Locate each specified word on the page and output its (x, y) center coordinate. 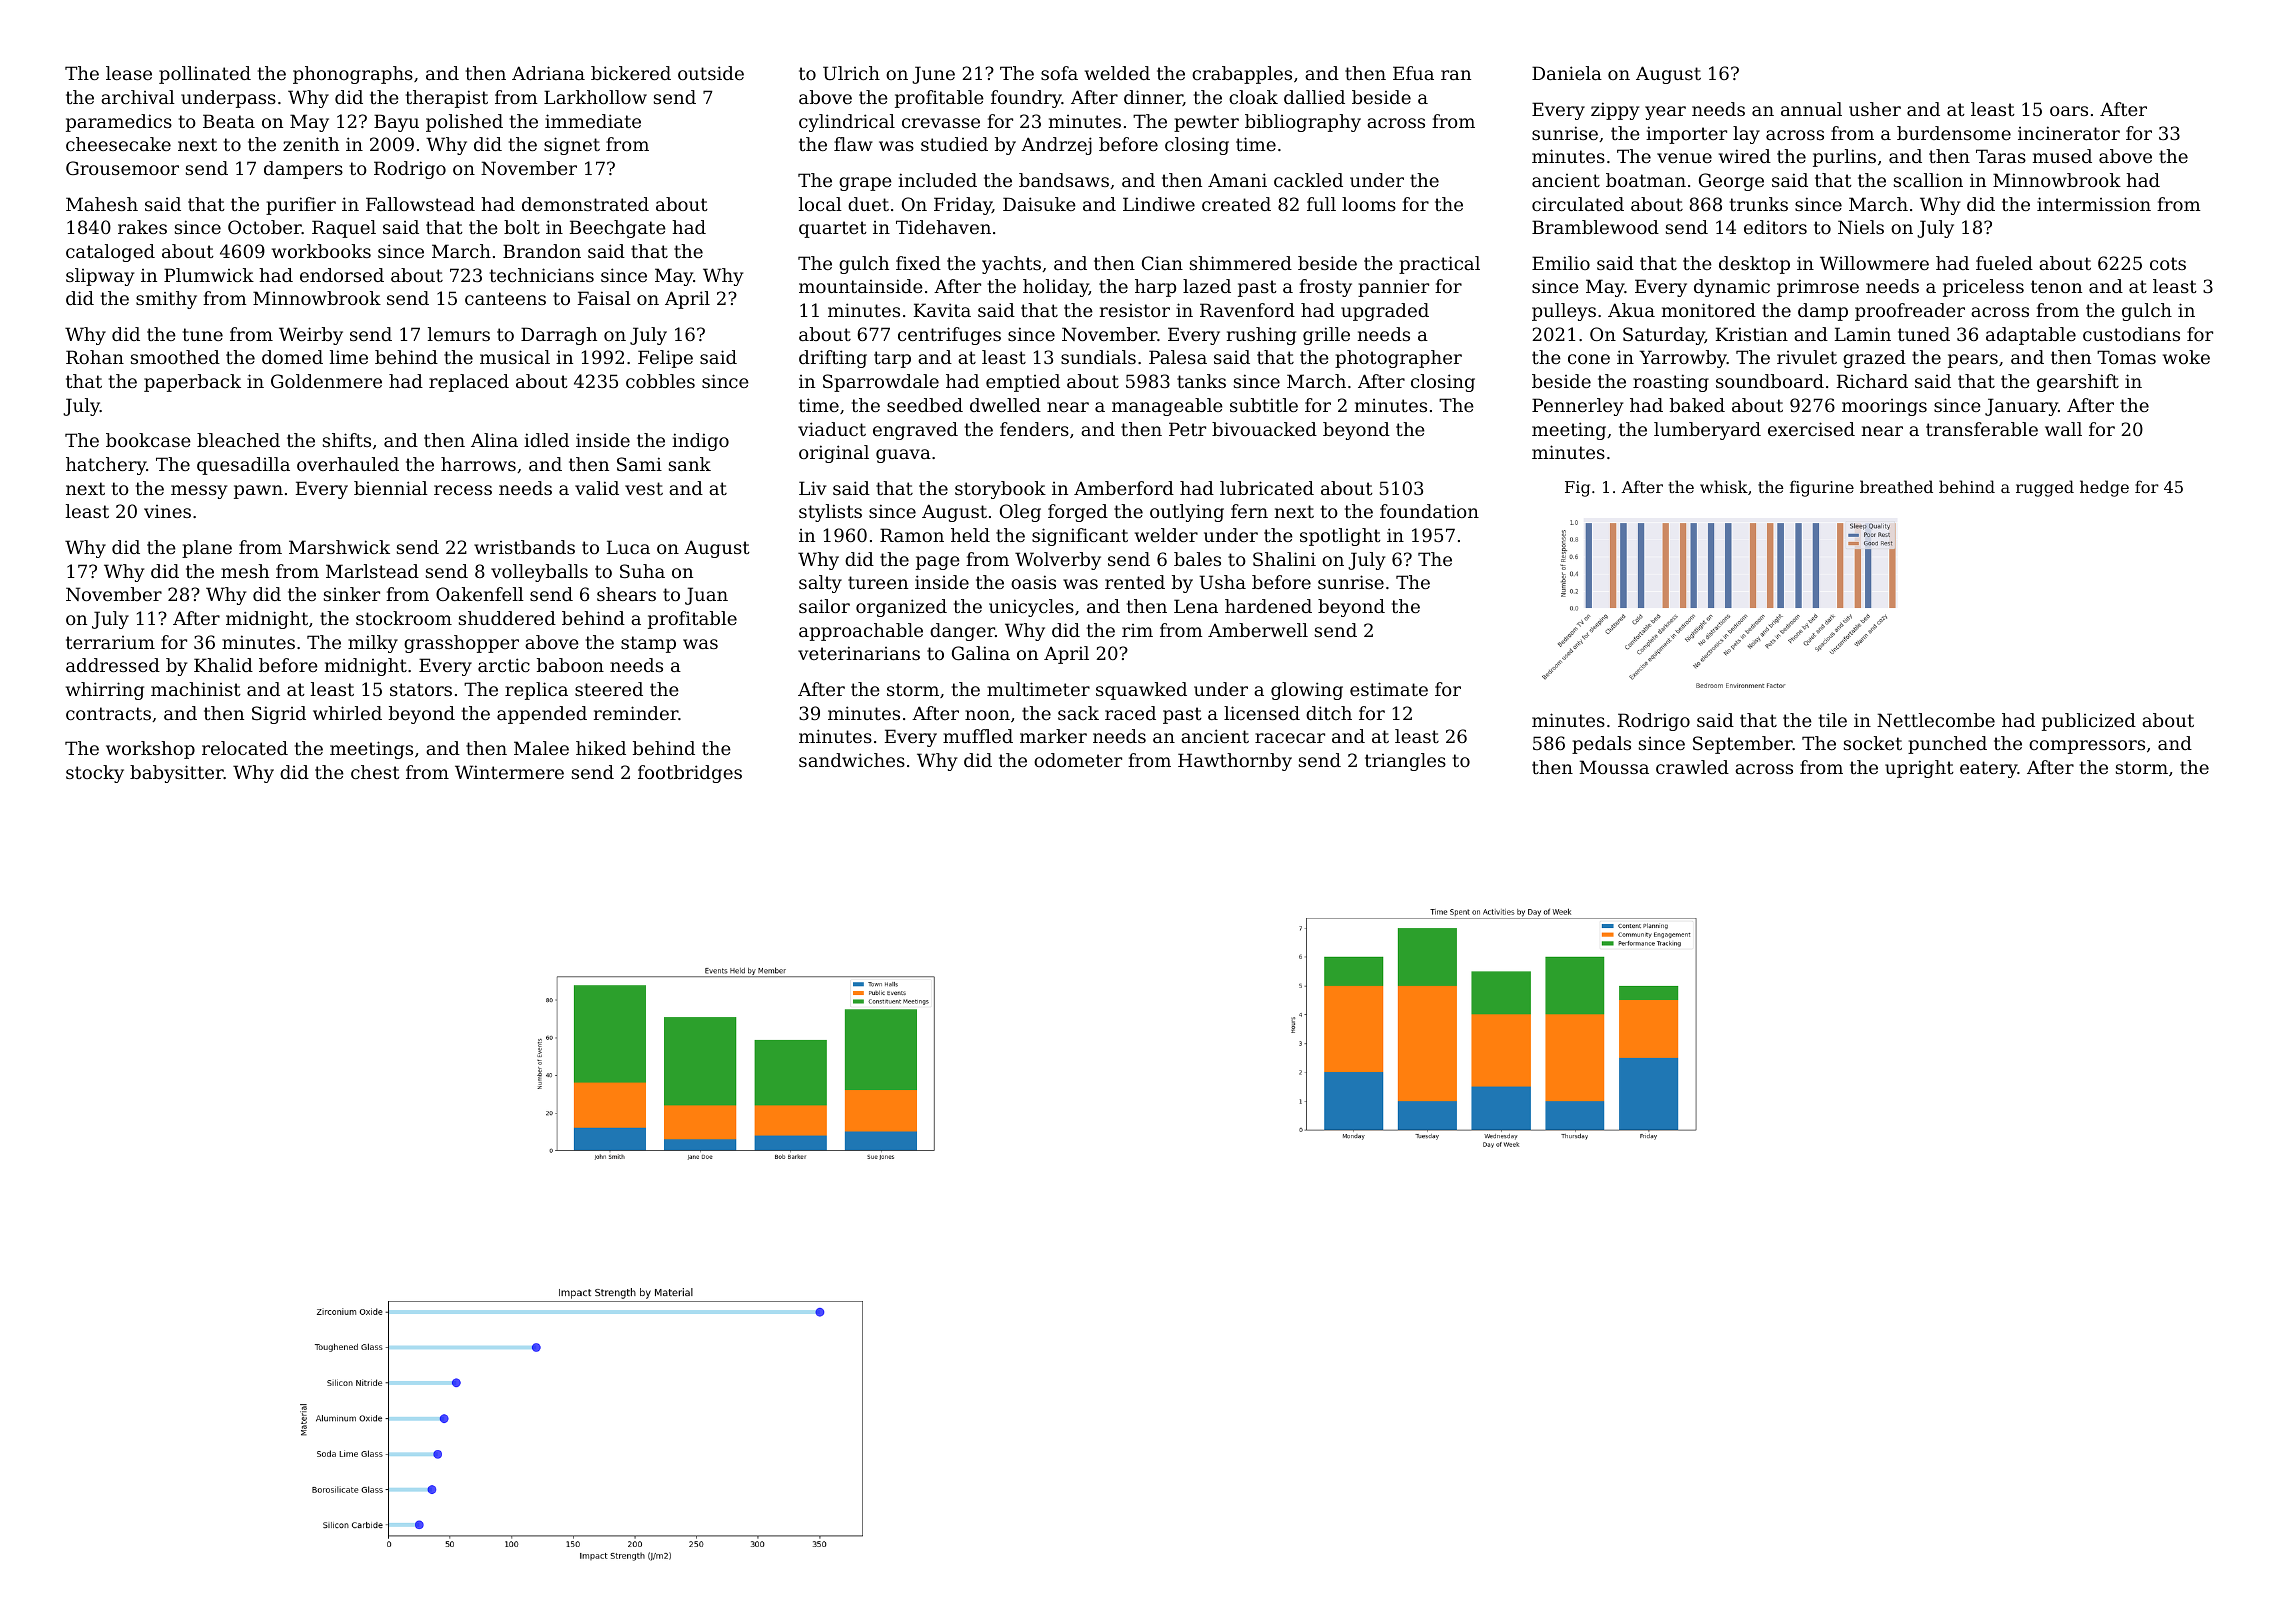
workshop (150, 750)
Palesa (1178, 357)
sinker (352, 594)
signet (572, 146)
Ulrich (851, 73)
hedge (2104, 488)
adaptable (2031, 336)
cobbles (660, 381)
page (938, 563)
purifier (301, 206)
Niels (1861, 227)
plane (207, 549)
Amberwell (1258, 630)
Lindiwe (1159, 204)
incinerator (2069, 133)
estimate (1389, 689)
